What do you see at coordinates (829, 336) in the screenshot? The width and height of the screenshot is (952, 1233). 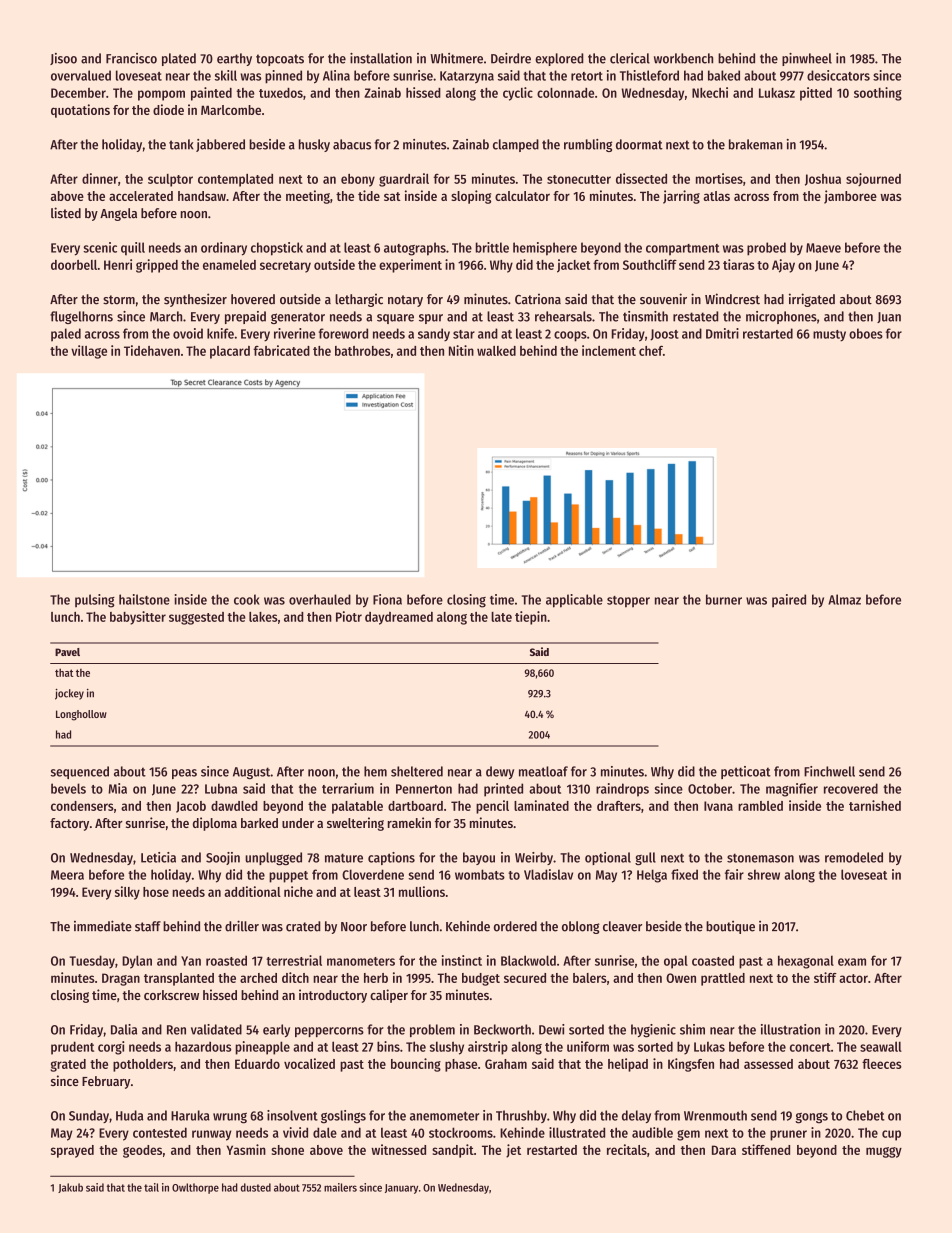 I see `musty` at bounding box center [829, 336].
